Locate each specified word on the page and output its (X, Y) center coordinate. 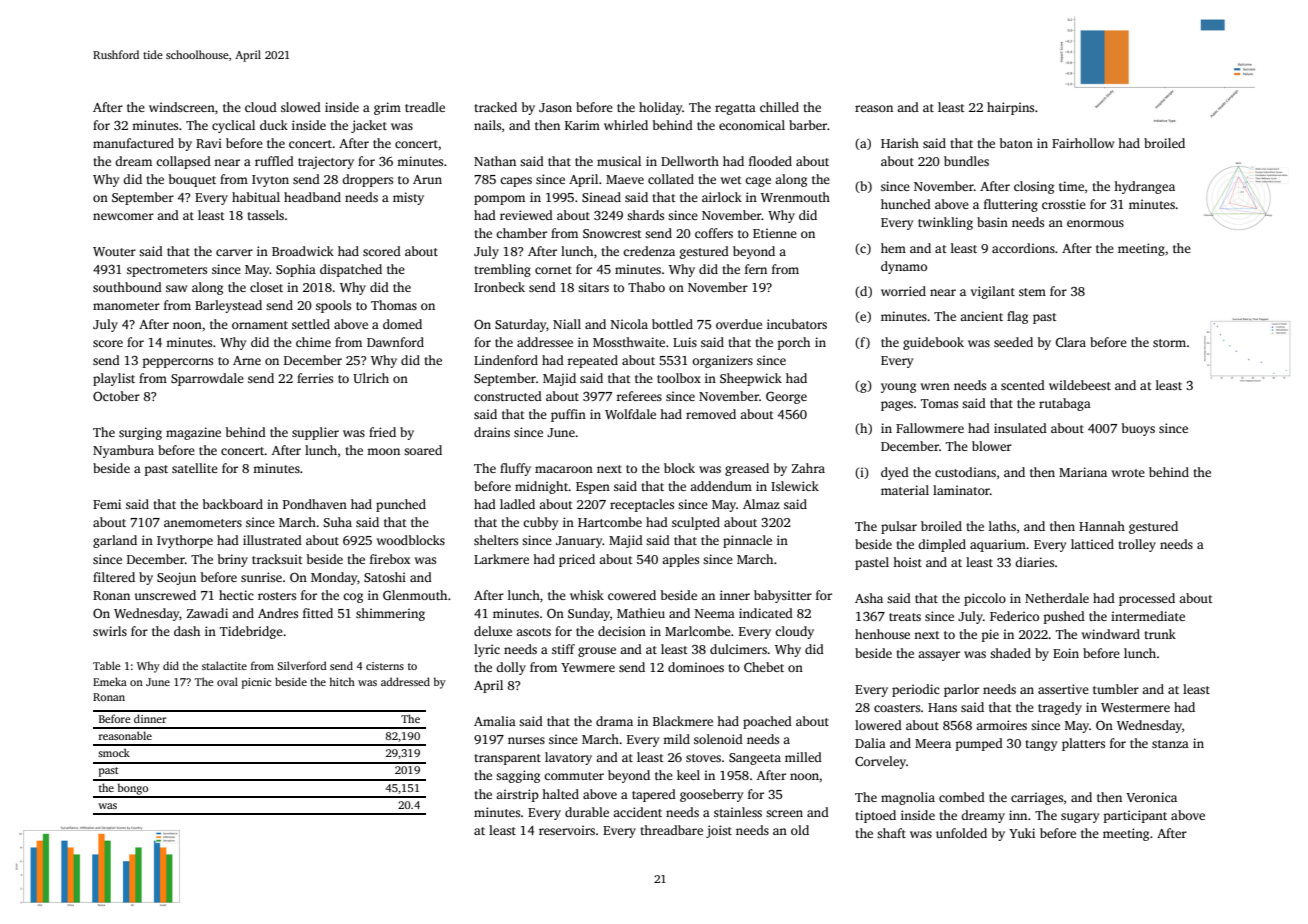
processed (1147, 599)
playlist (114, 379)
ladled (517, 504)
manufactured (133, 143)
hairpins (1010, 108)
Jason (555, 107)
